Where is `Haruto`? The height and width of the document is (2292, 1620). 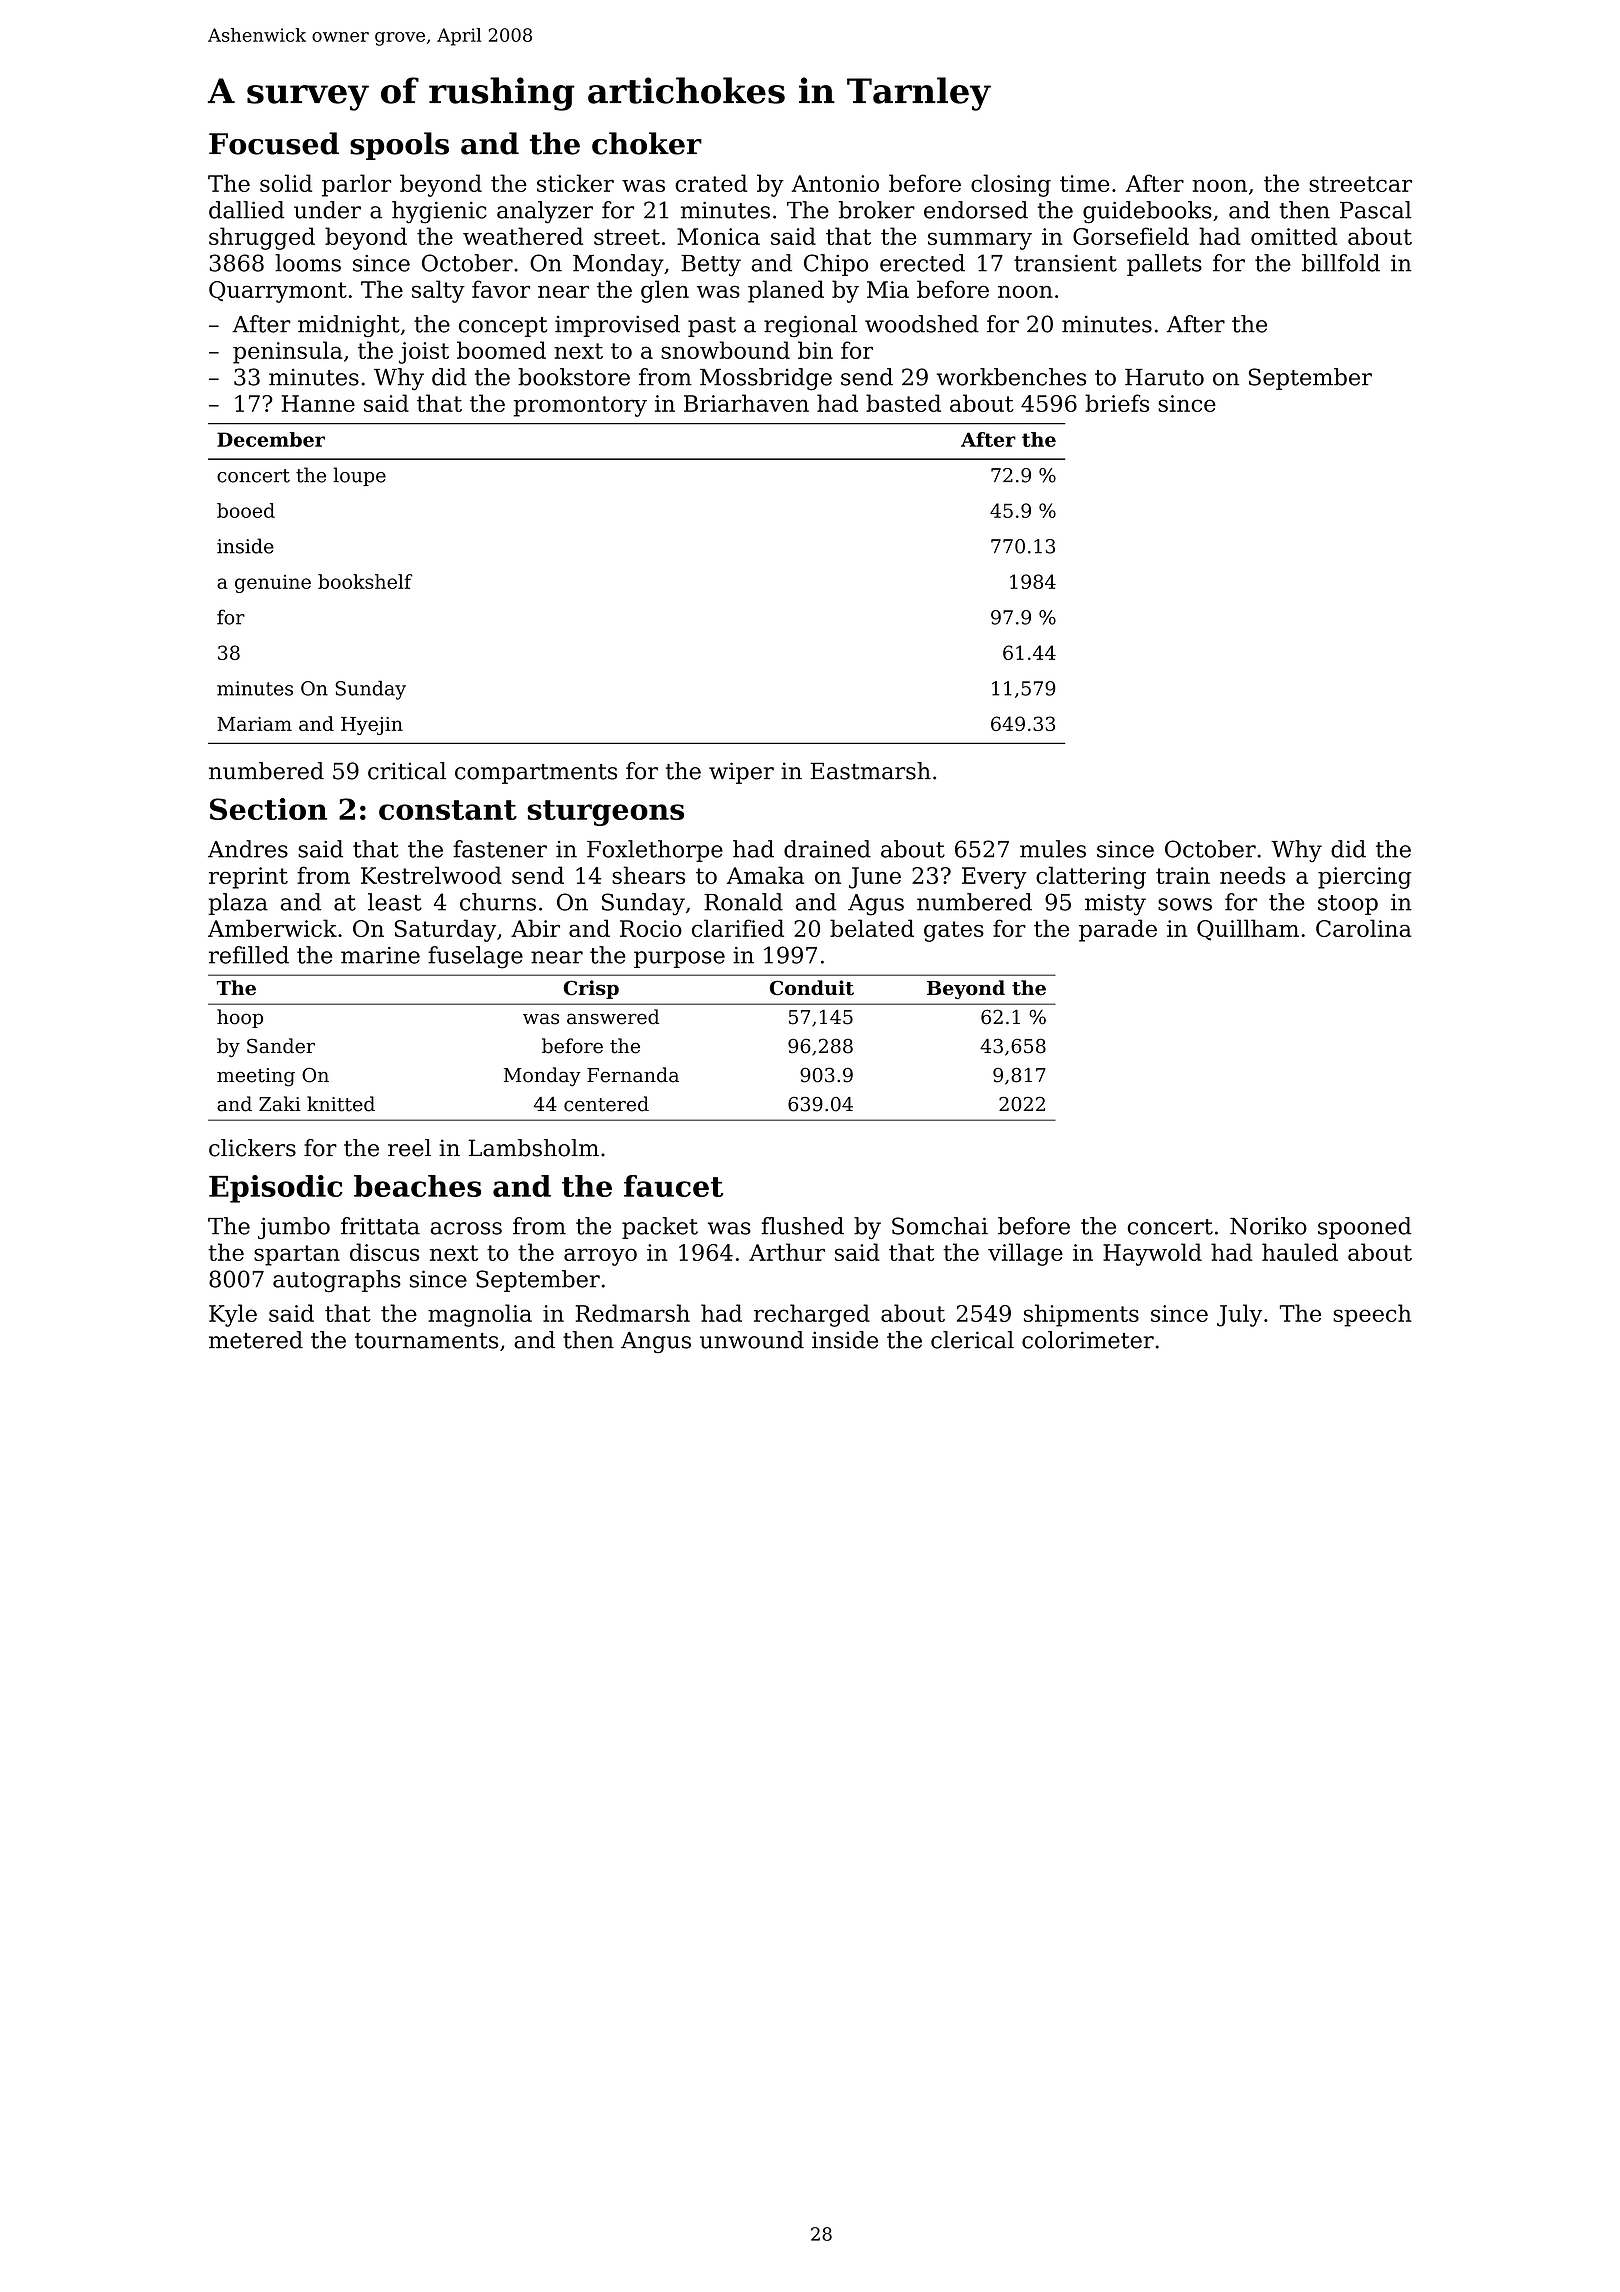
Haruto is located at coordinates (1164, 377).
